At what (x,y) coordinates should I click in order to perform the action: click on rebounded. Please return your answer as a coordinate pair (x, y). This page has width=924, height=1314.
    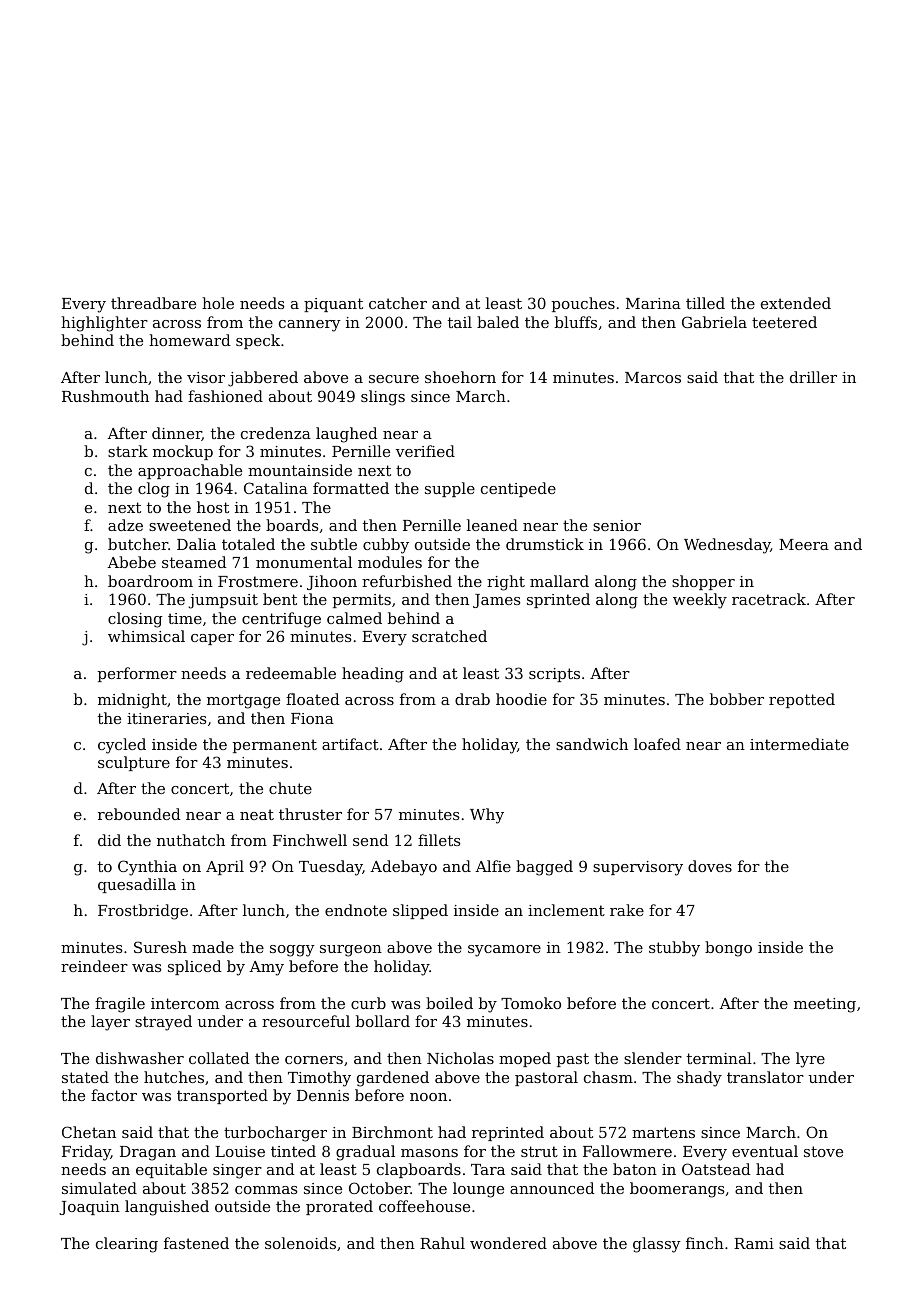
    Looking at the image, I should click on (139, 814).
